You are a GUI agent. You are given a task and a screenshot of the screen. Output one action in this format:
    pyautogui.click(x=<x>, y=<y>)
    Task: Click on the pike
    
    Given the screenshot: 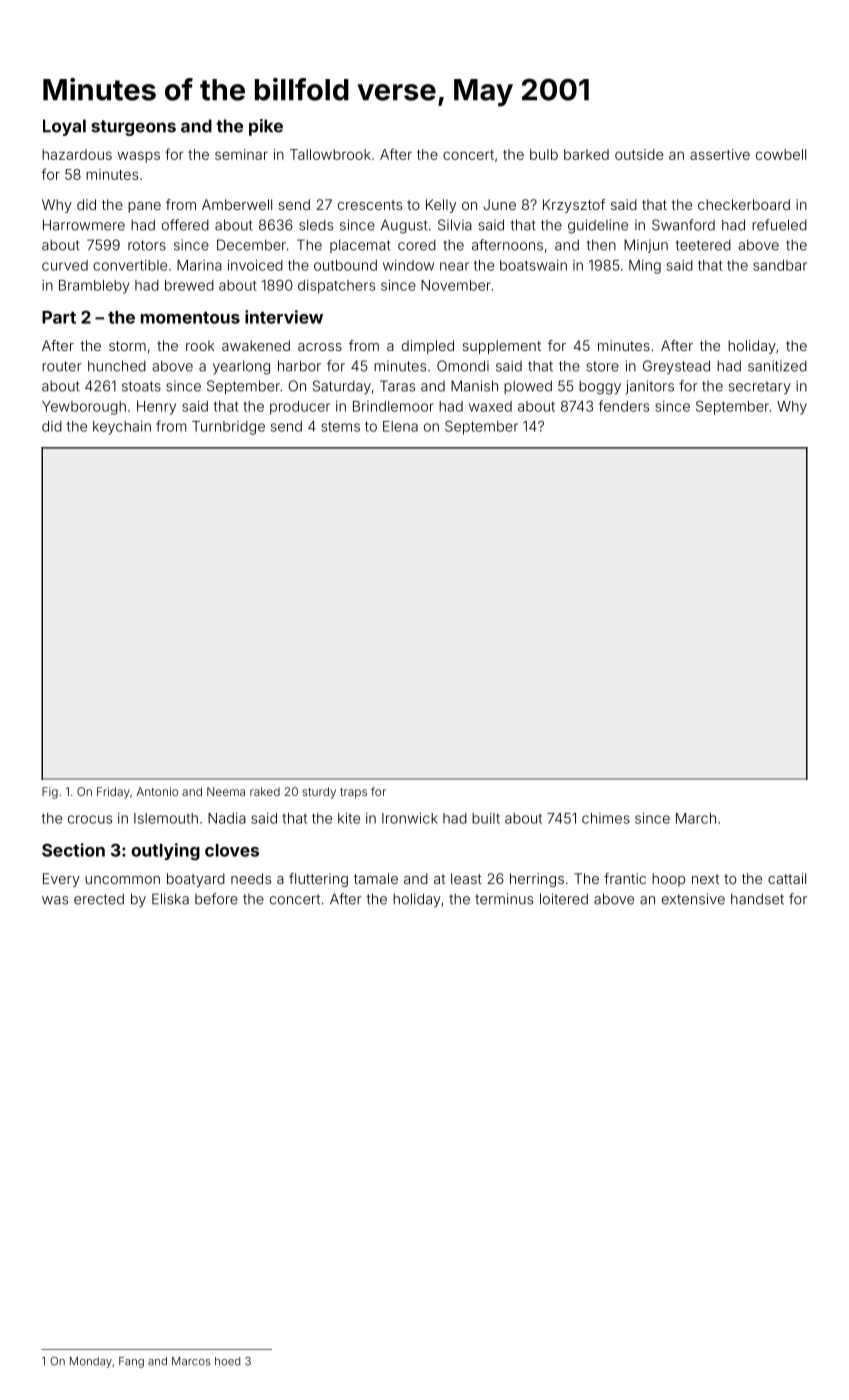 What is the action you would take?
    pyautogui.click(x=266, y=127)
